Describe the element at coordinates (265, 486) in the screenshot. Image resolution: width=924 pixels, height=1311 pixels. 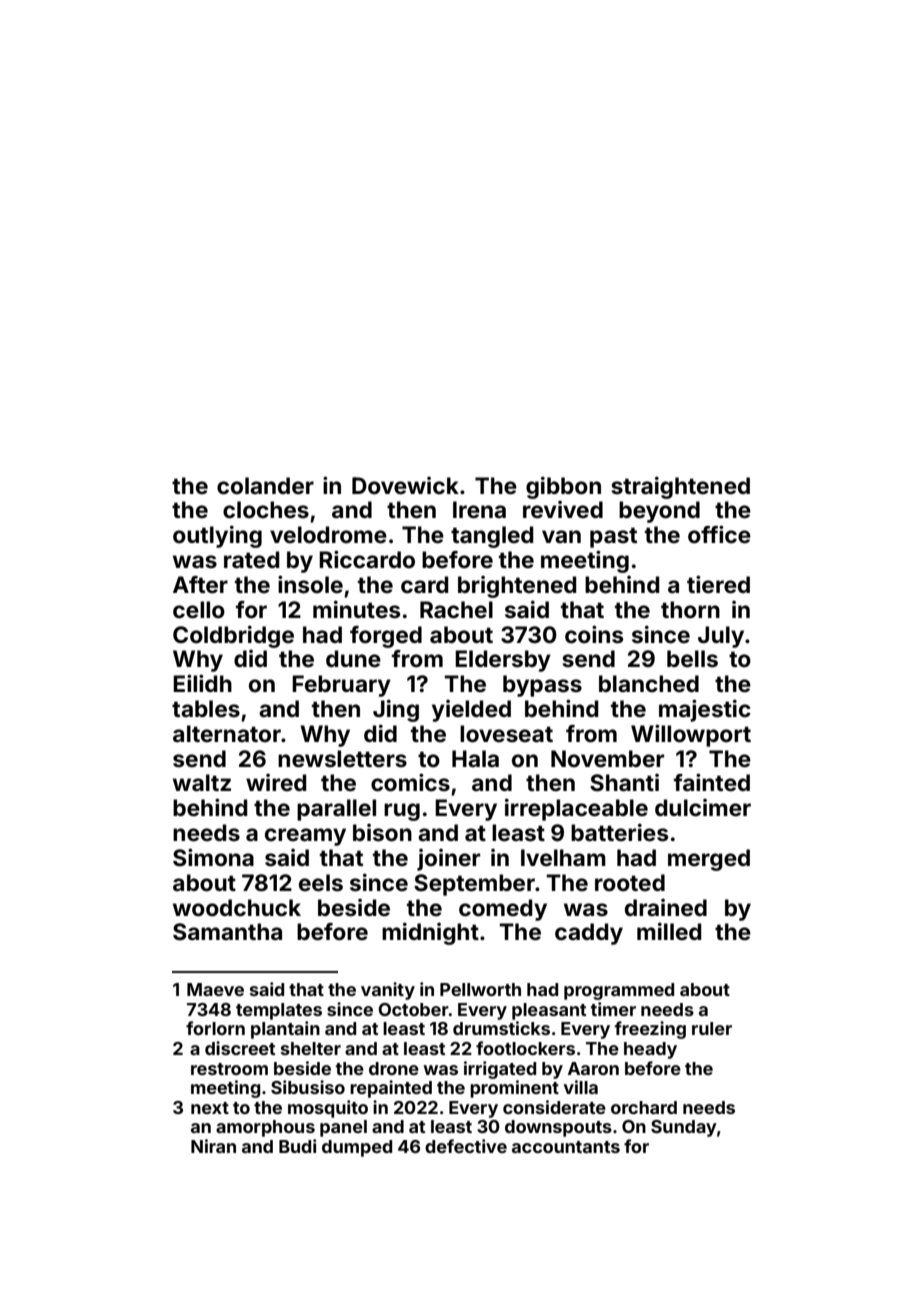
I see `colander` at that location.
